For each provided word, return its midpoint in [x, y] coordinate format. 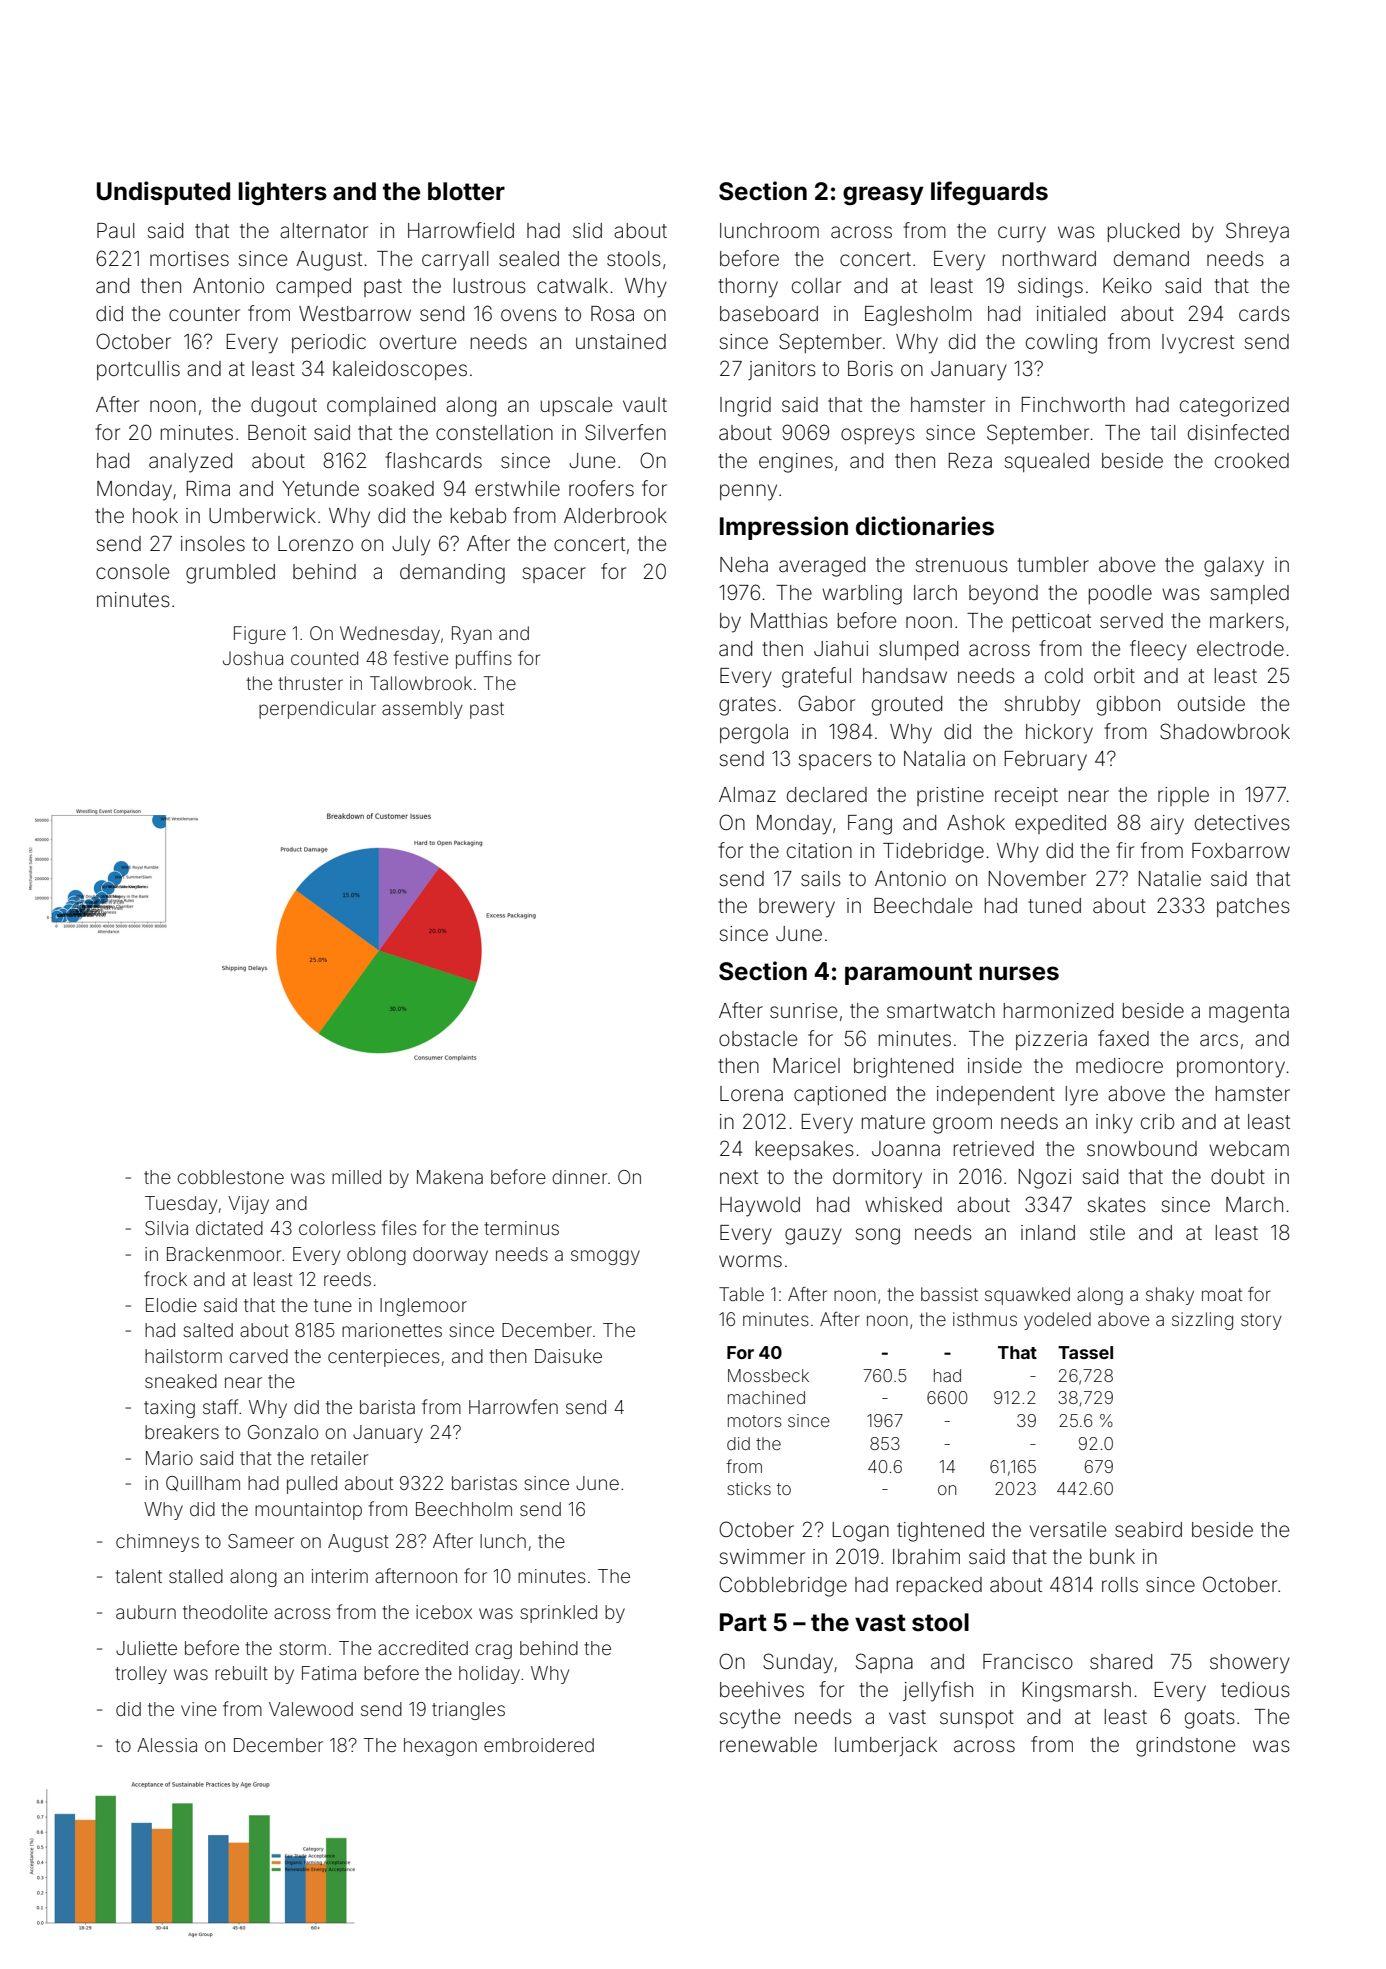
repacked [939, 1586]
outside [1211, 704]
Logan [861, 1532]
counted [324, 658]
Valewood [311, 1709]
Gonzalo [283, 1432]
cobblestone [230, 1177]
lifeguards [989, 193]
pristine [950, 796]
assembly [422, 710]
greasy [883, 195]
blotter [466, 191]
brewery [797, 908]
